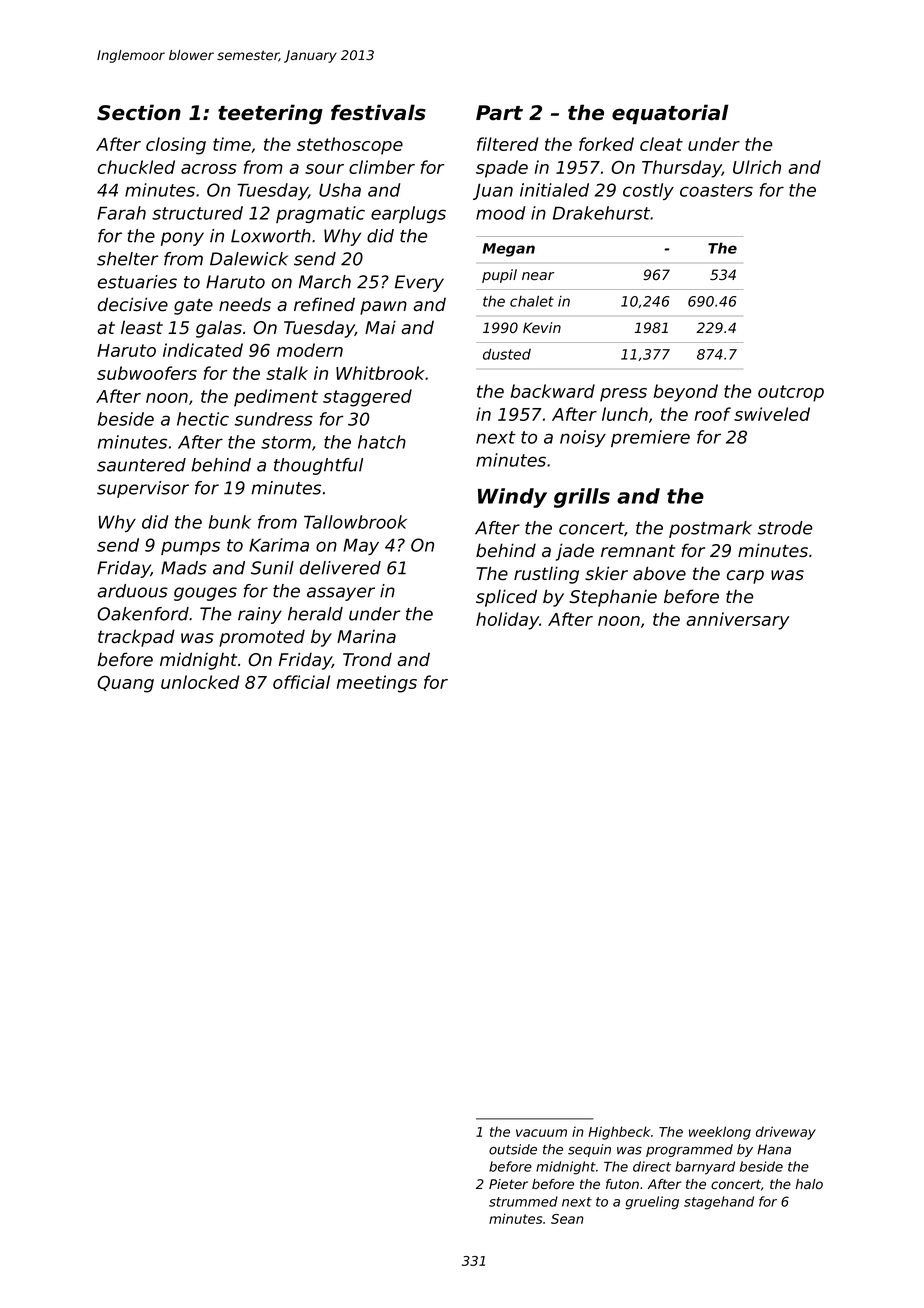 Image resolution: width=924 pixels, height=1308 pixels. I want to click on anniversary, so click(737, 621).
